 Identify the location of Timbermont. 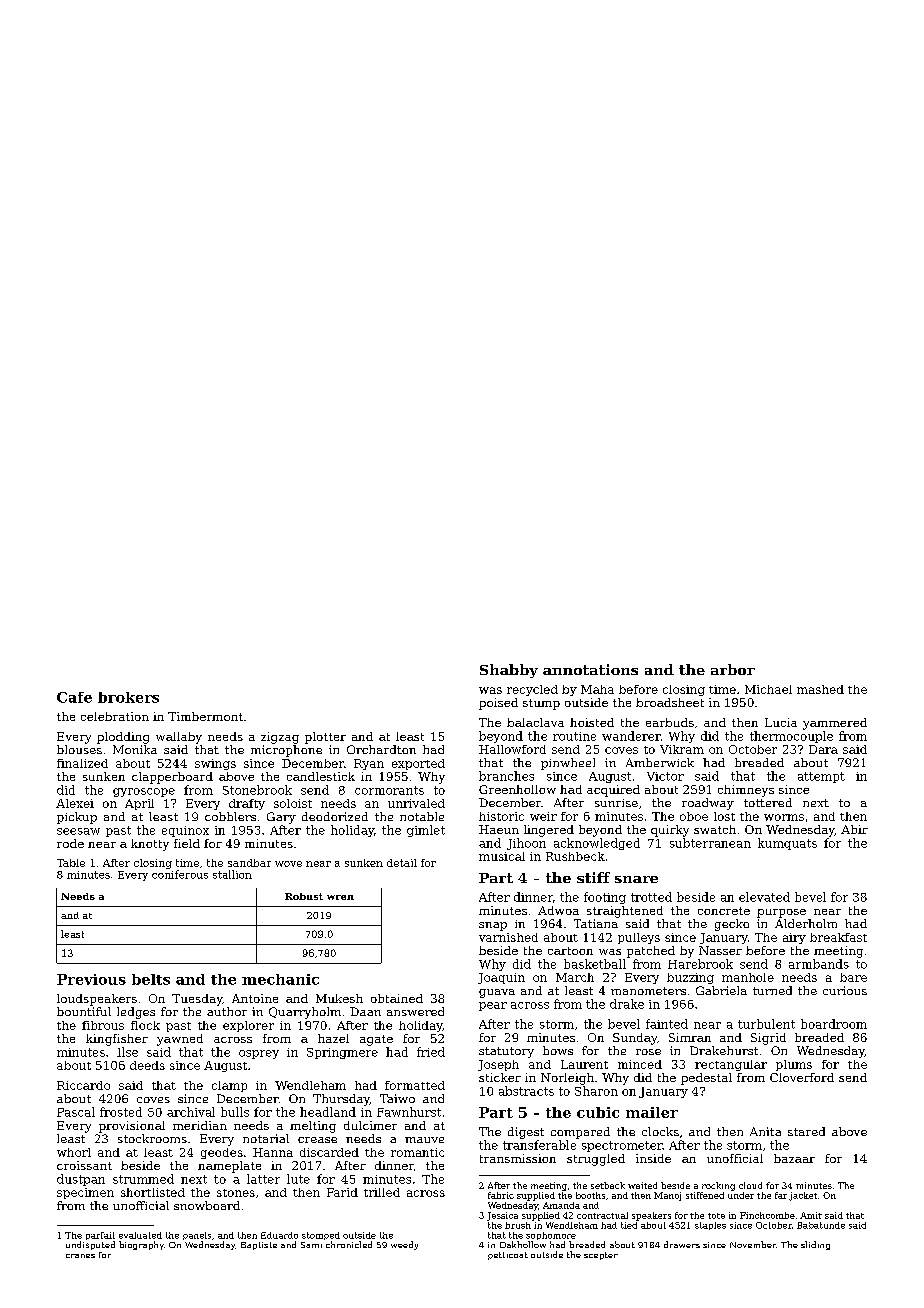
(205, 716).
